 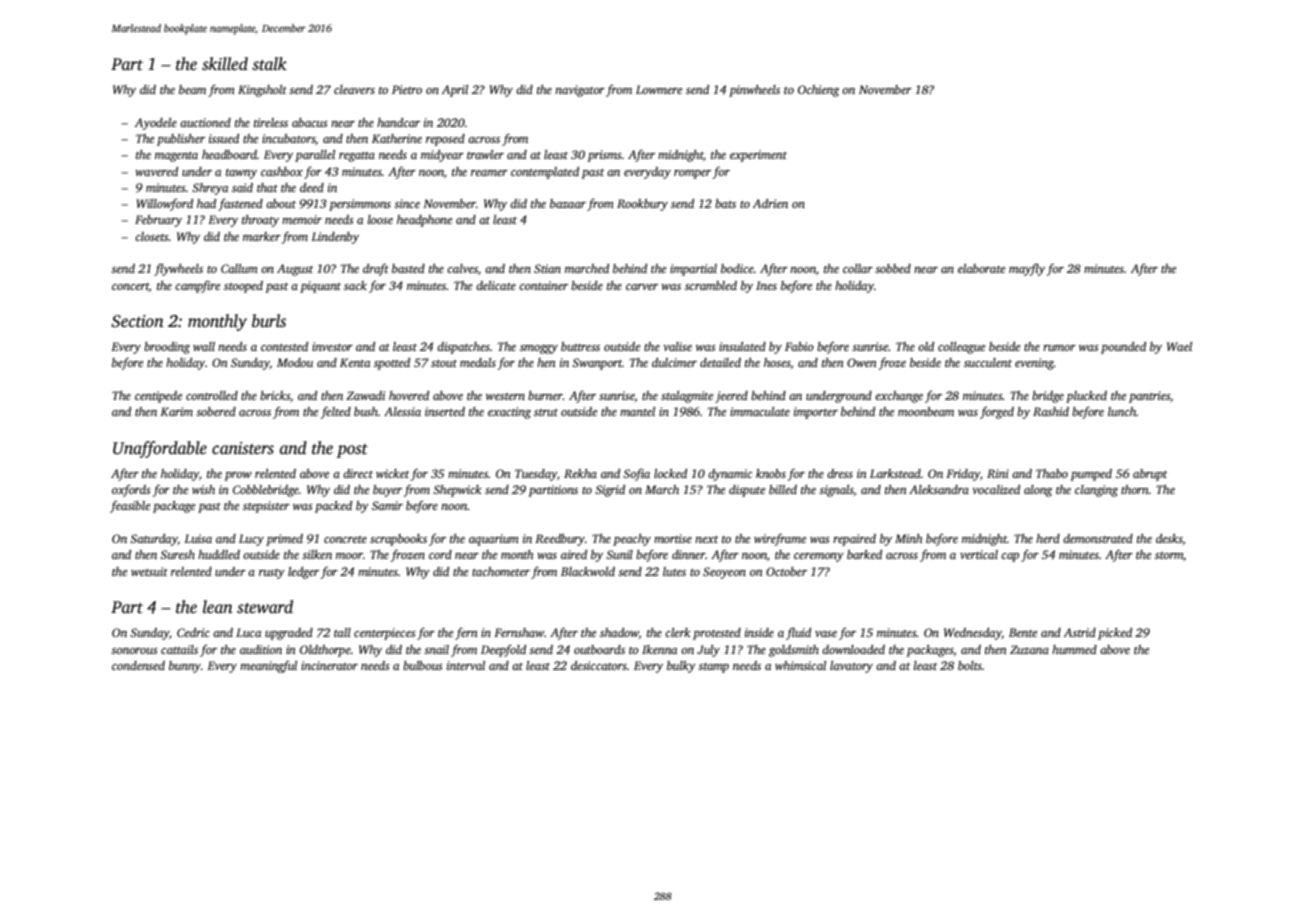 What do you see at coordinates (203, 489) in the page?
I see `wish` at bounding box center [203, 489].
